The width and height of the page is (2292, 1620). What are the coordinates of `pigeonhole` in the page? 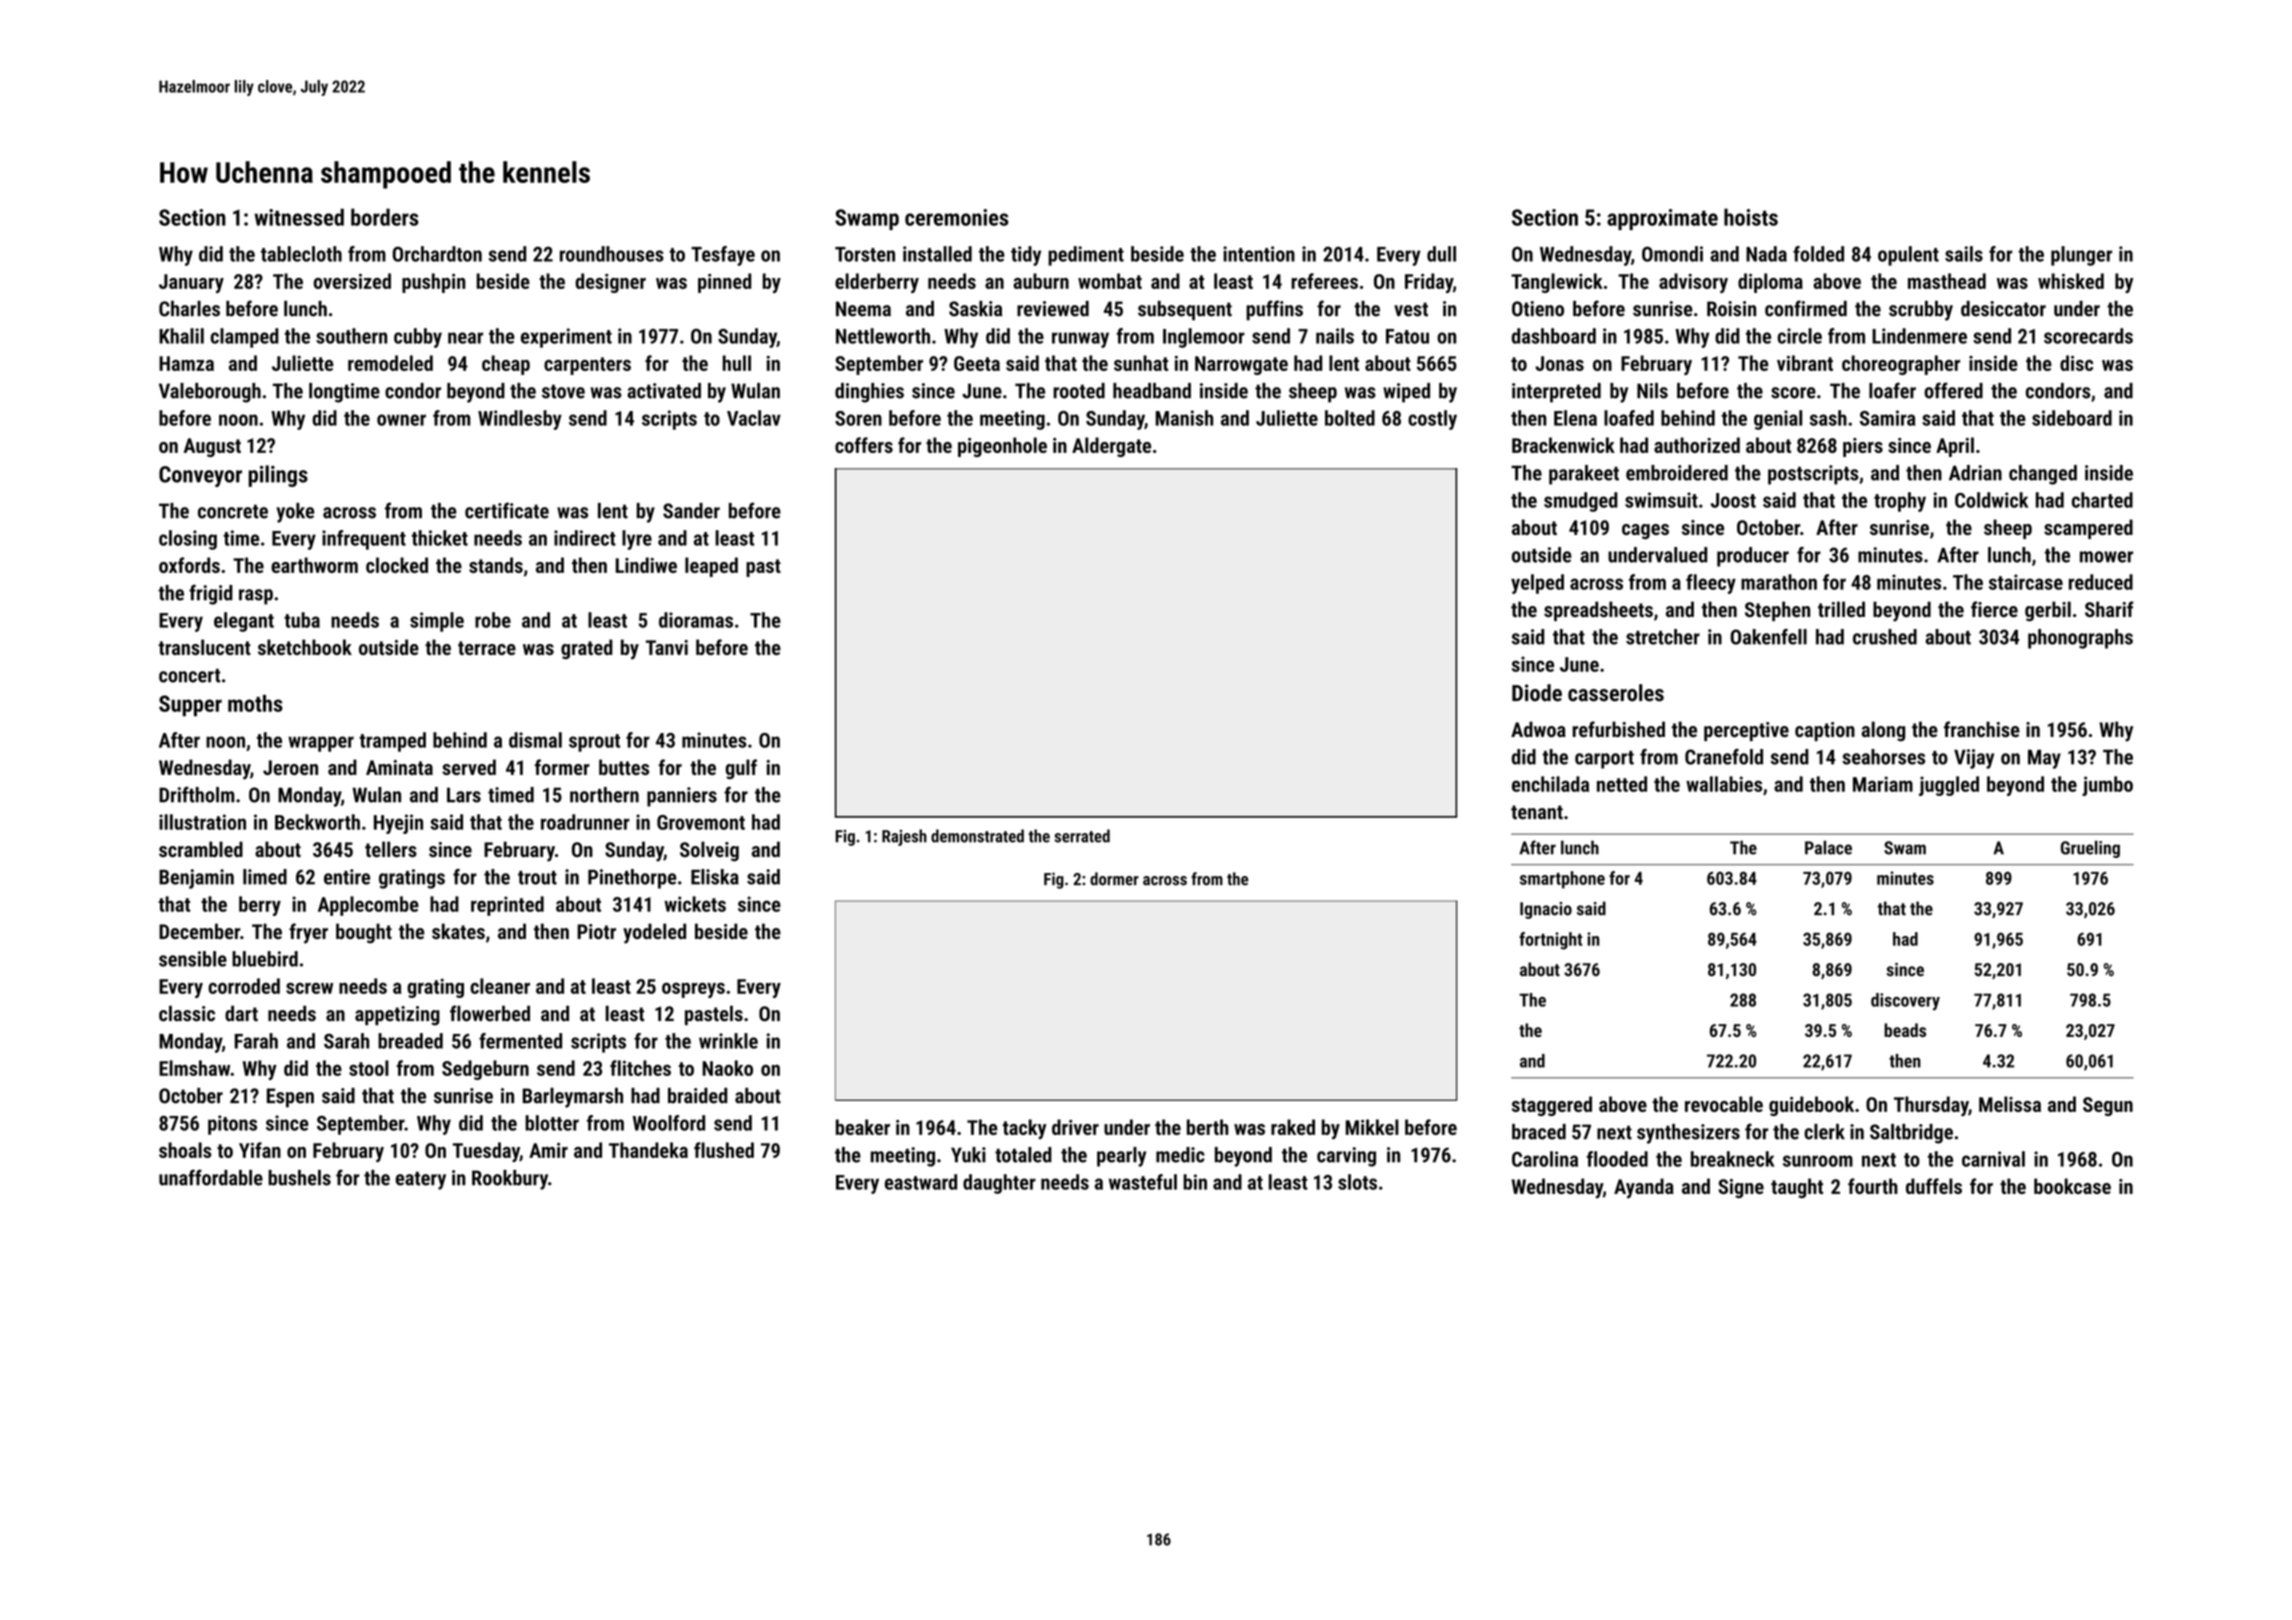 It's located at (1002, 447).
